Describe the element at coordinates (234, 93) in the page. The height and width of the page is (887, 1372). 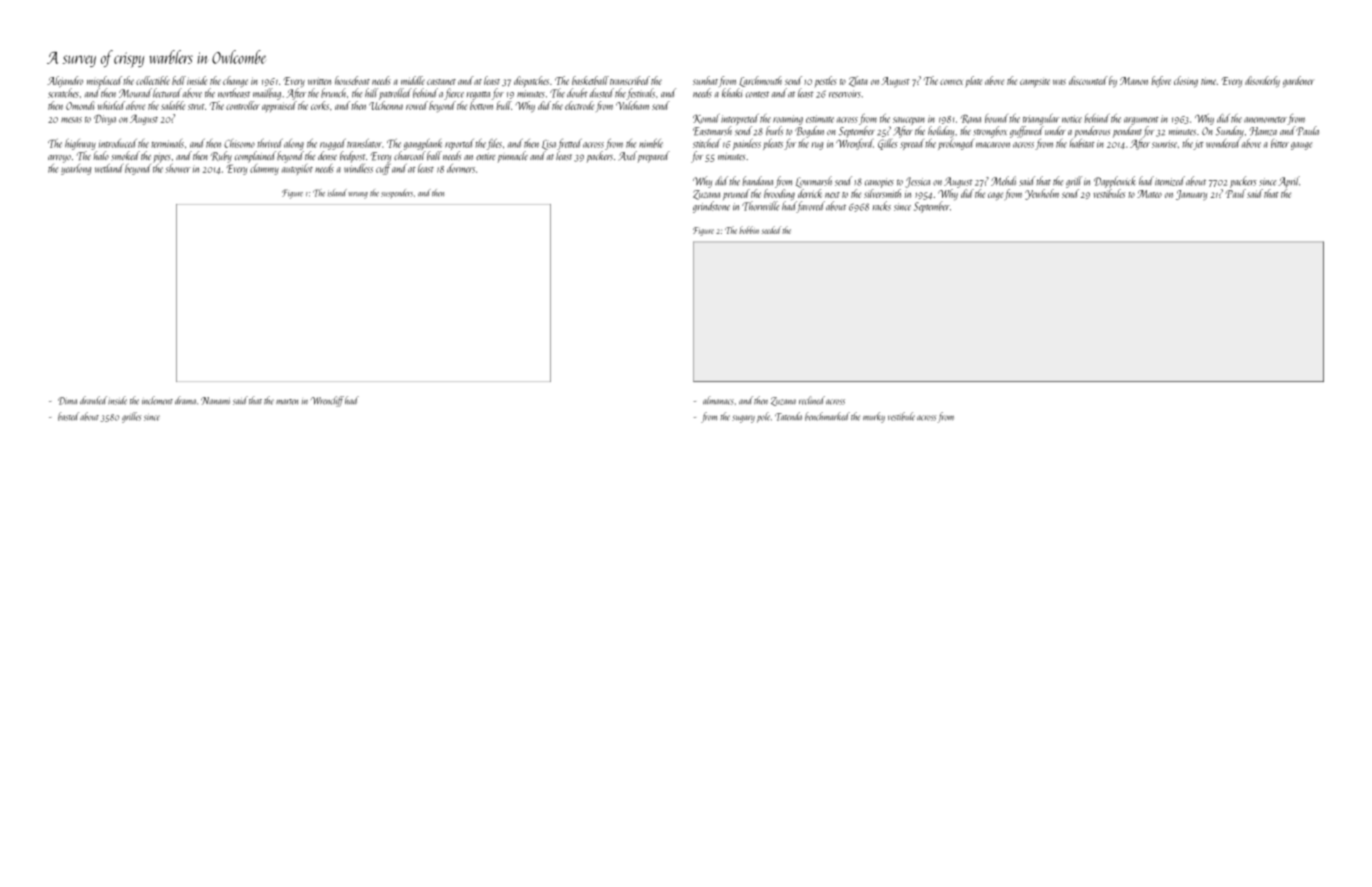
I see `northeast` at that location.
